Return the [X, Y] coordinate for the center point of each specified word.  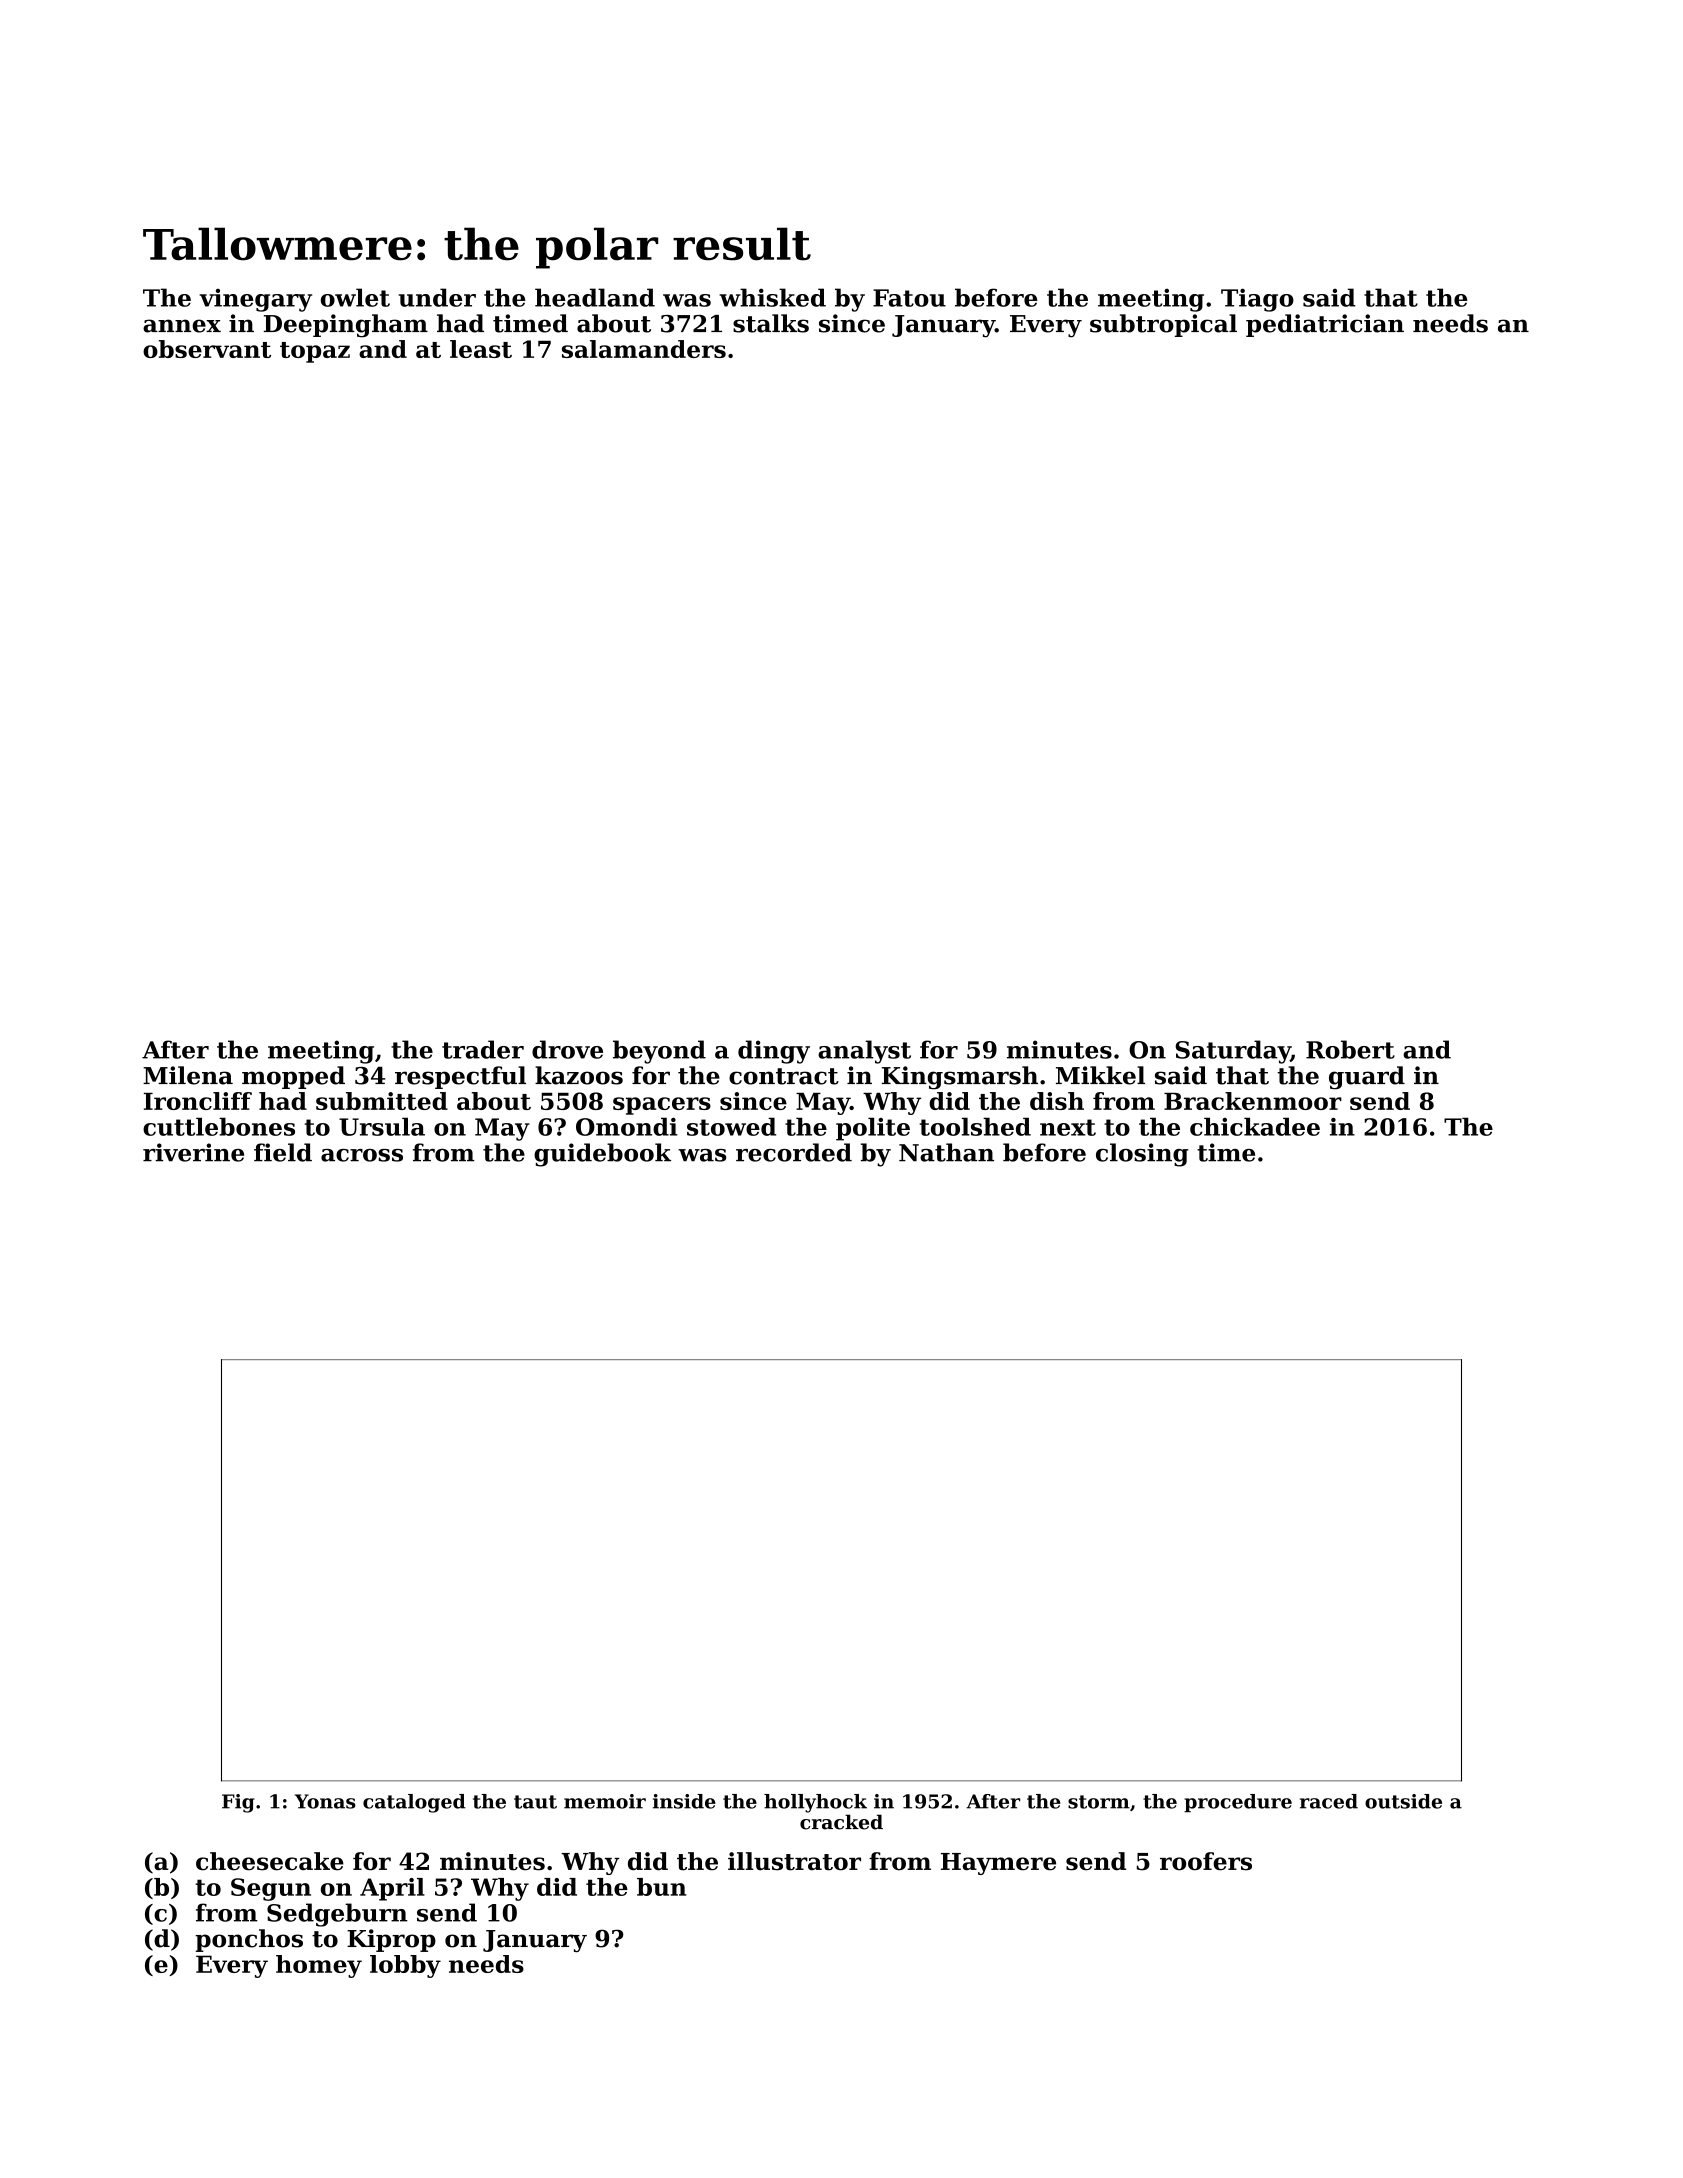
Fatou [909, 298]
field [283, 1152]
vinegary [255, 300]
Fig [238, 1803]
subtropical [1163, 325]
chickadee [1255, 1126]
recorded [794, 1152]
